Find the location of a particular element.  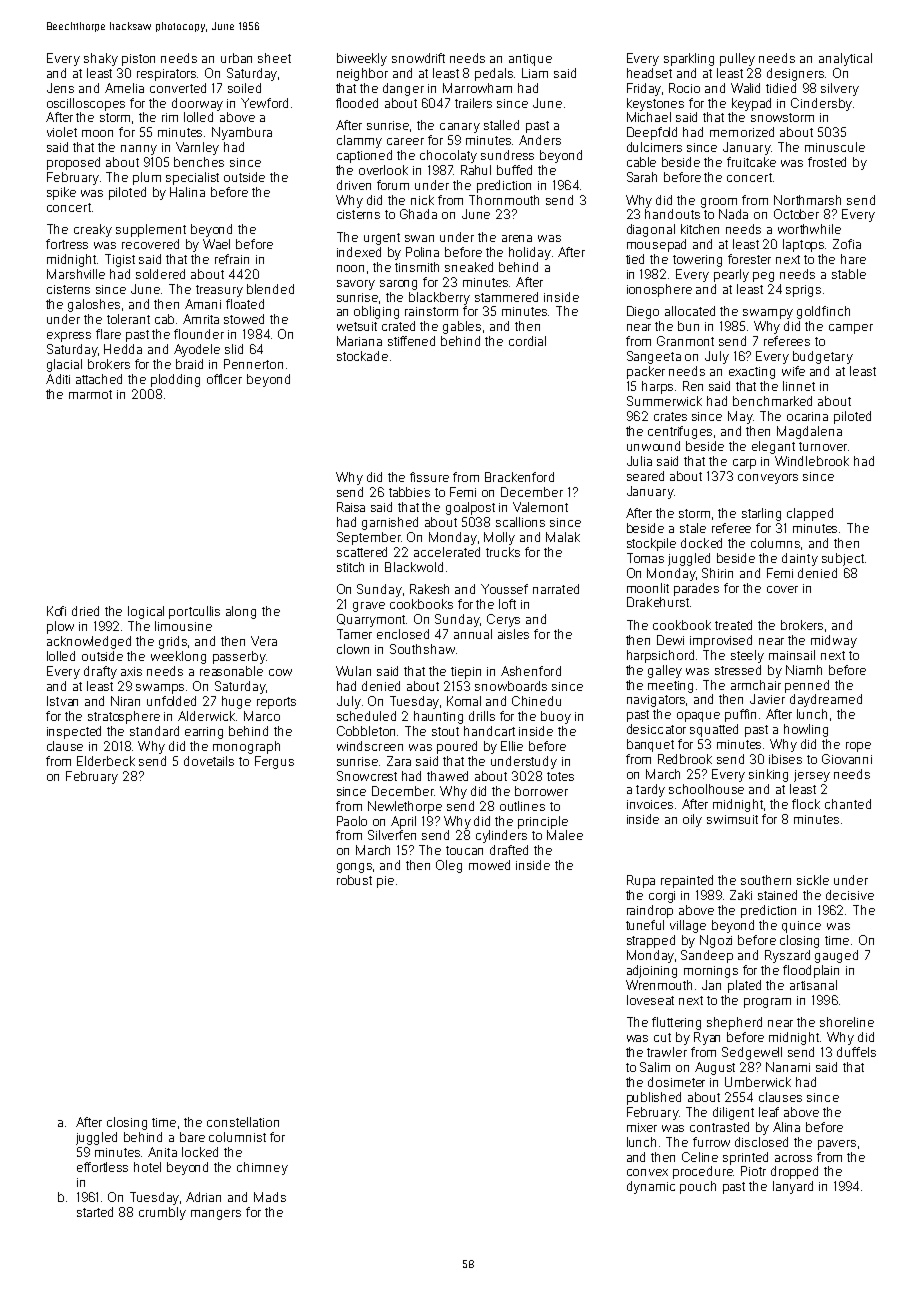

minuscule is located at coordinates (835, 147).
